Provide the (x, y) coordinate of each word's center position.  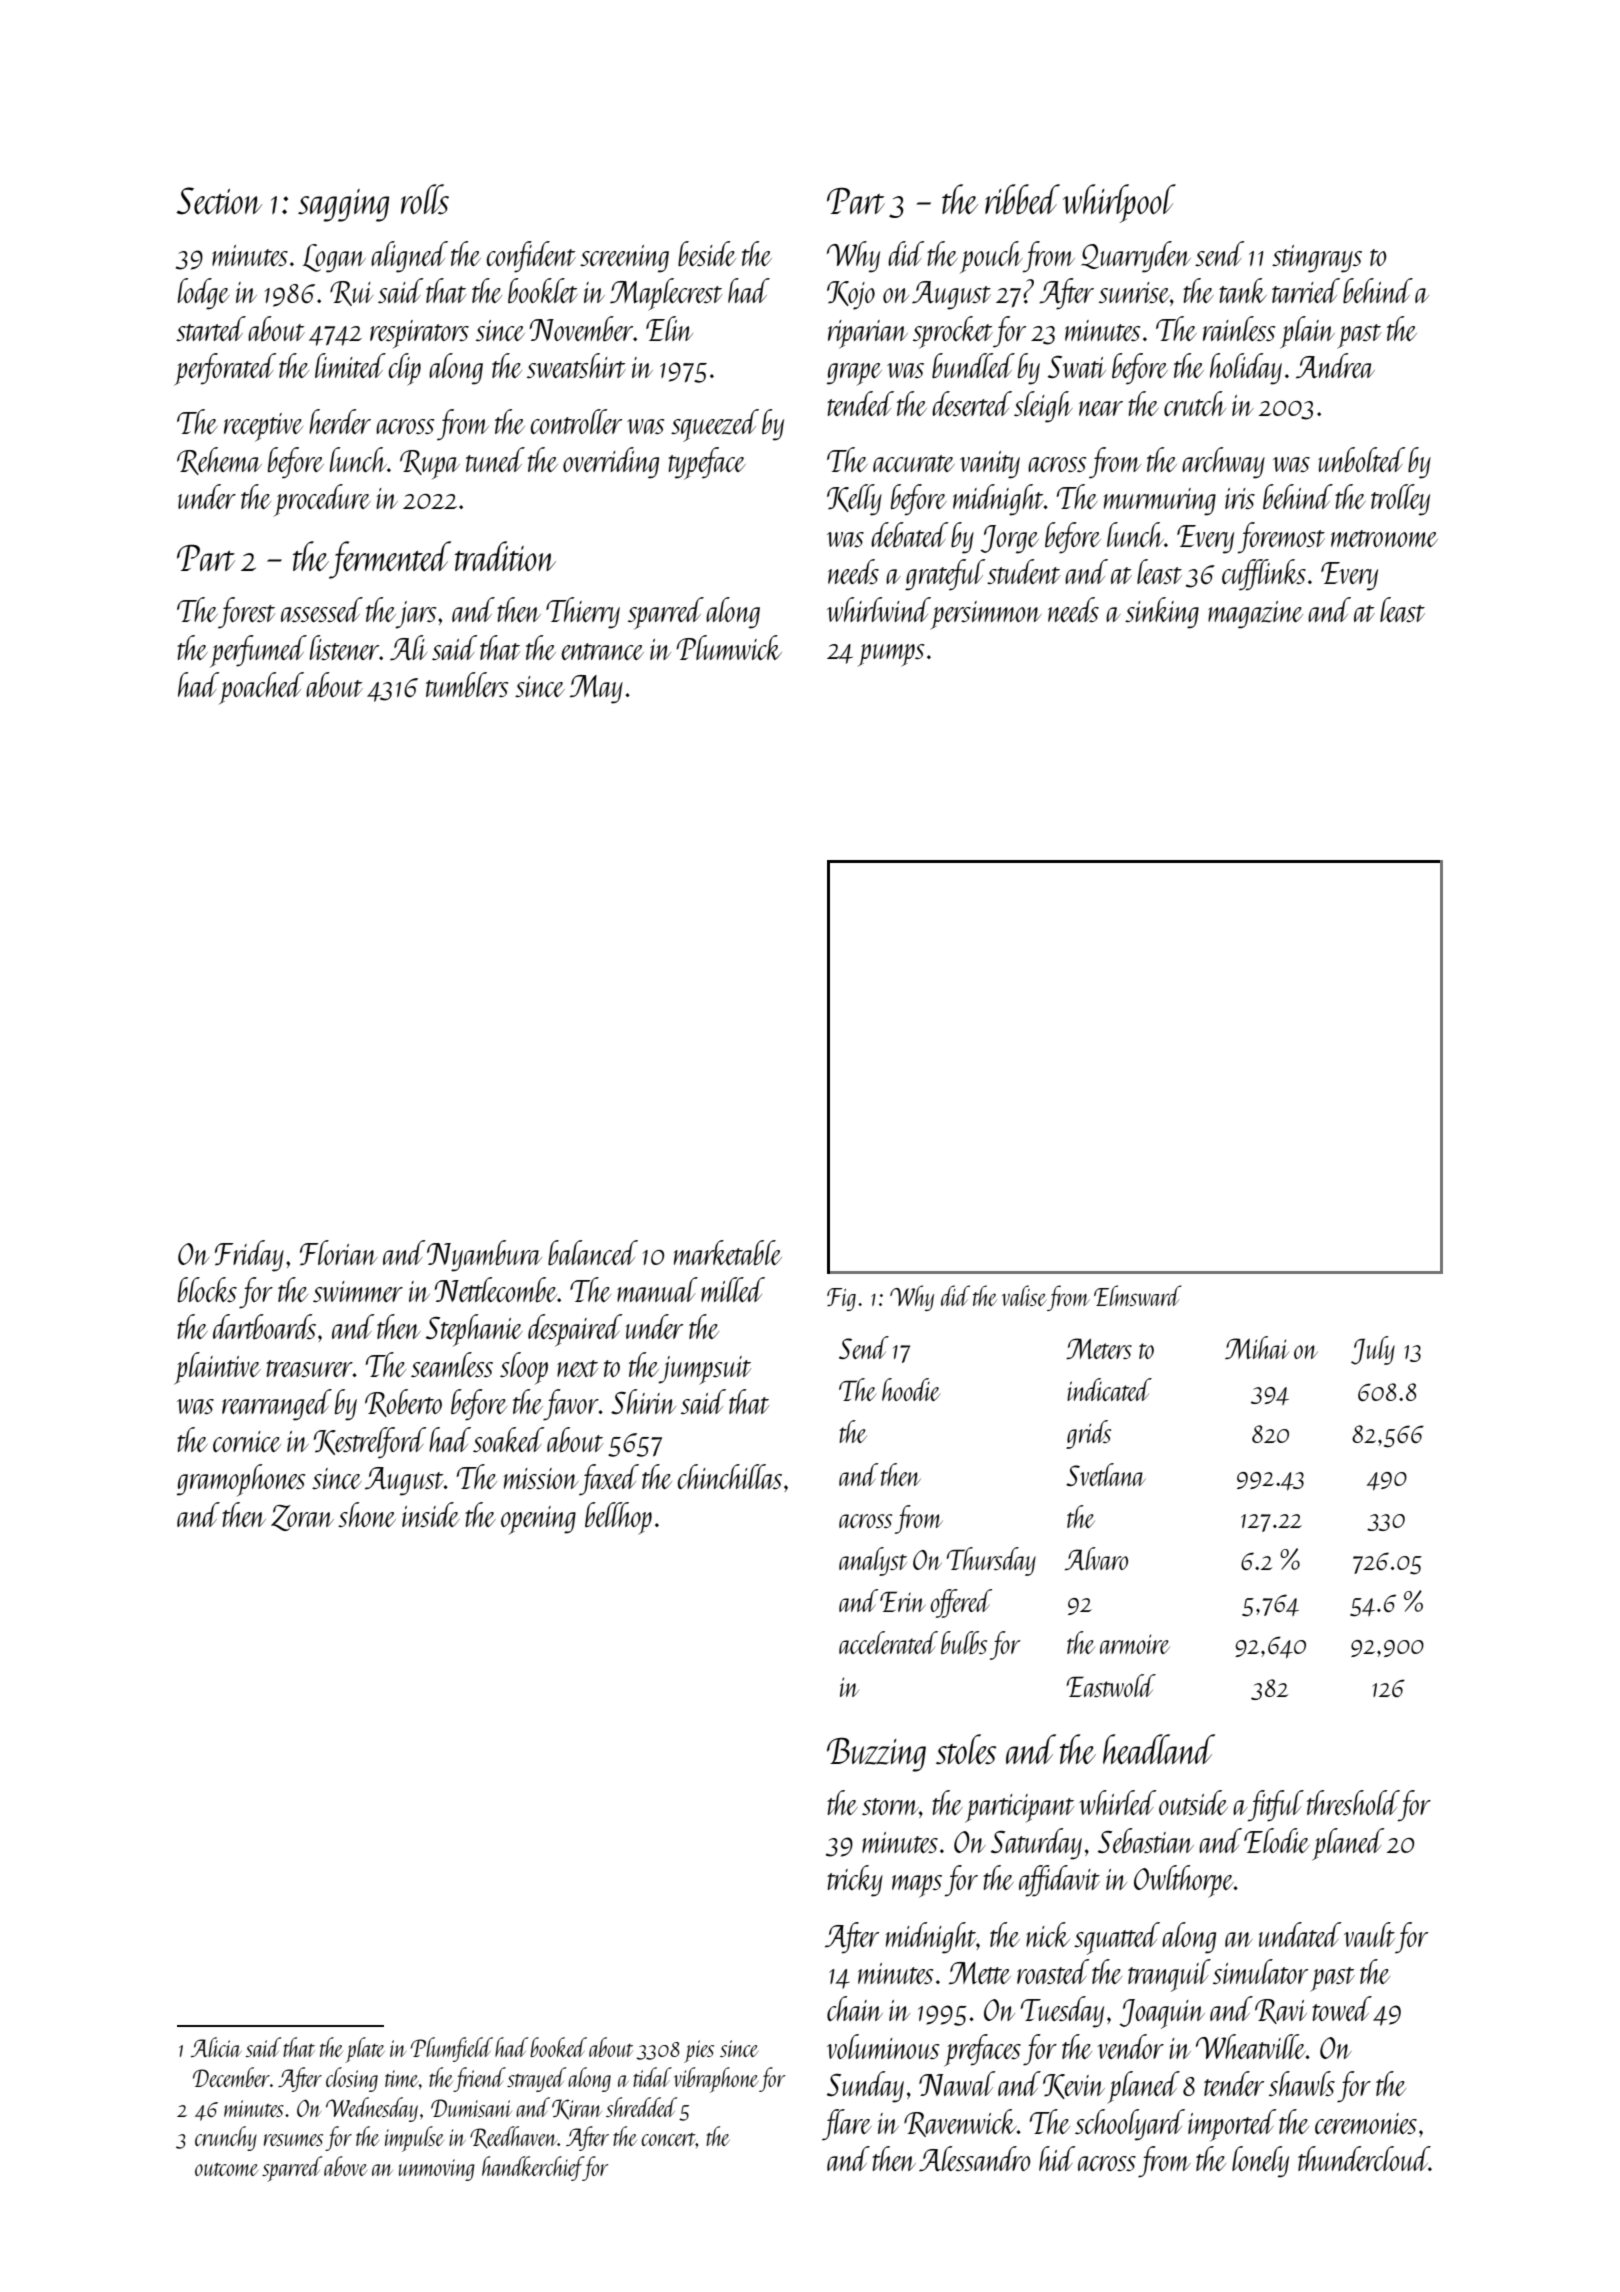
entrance (602, 651)
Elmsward (1137, 1295)
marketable (728, 1252)
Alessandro (974, 2159)
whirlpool (1119, 203)
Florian (339, 1253)
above (345, 2166)
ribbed (1022, 199)
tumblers (467, 684)
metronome (1384, 538)
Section (219, 201)
